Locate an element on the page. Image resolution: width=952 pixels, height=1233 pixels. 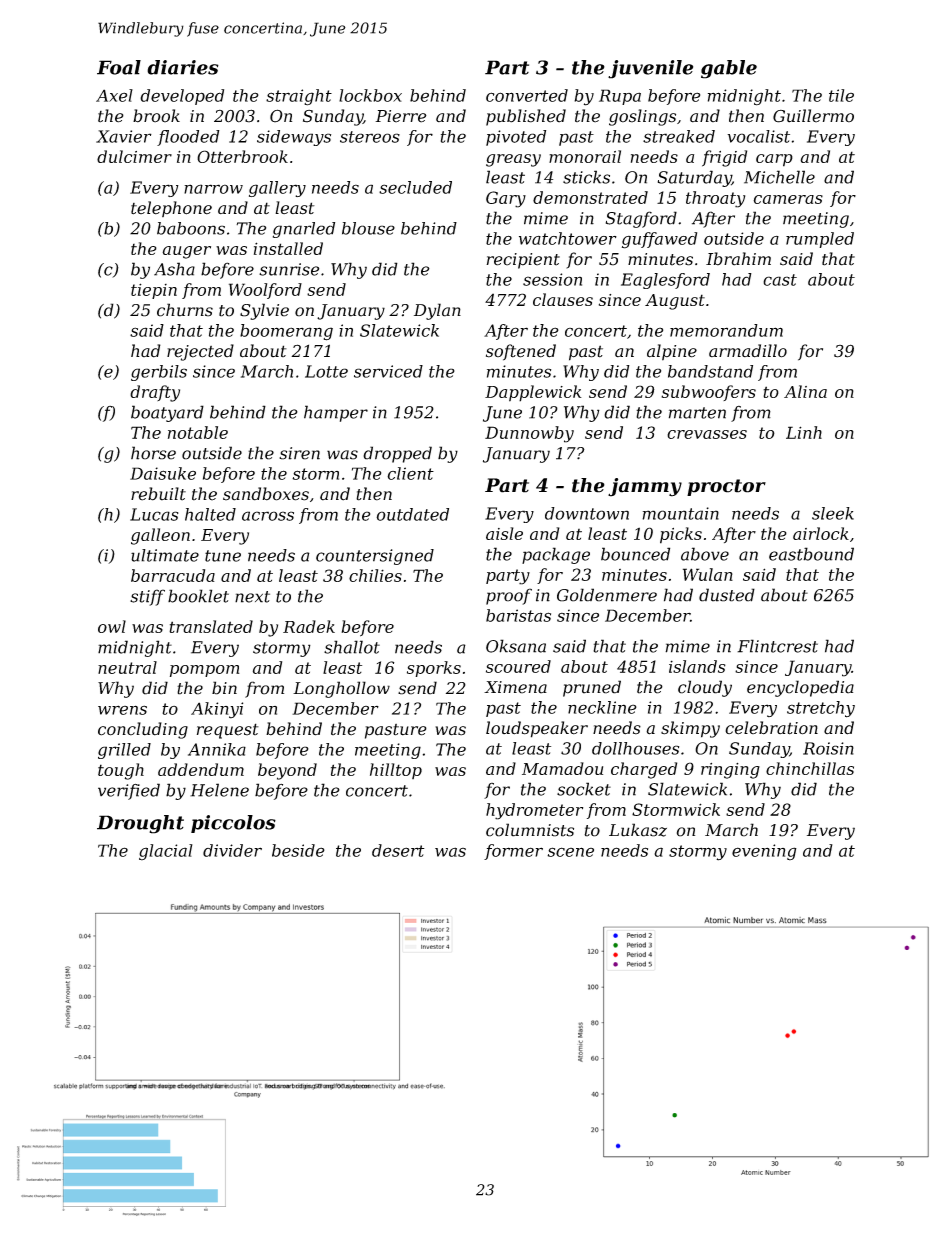
diaries is located at coordinates (183, 67).
